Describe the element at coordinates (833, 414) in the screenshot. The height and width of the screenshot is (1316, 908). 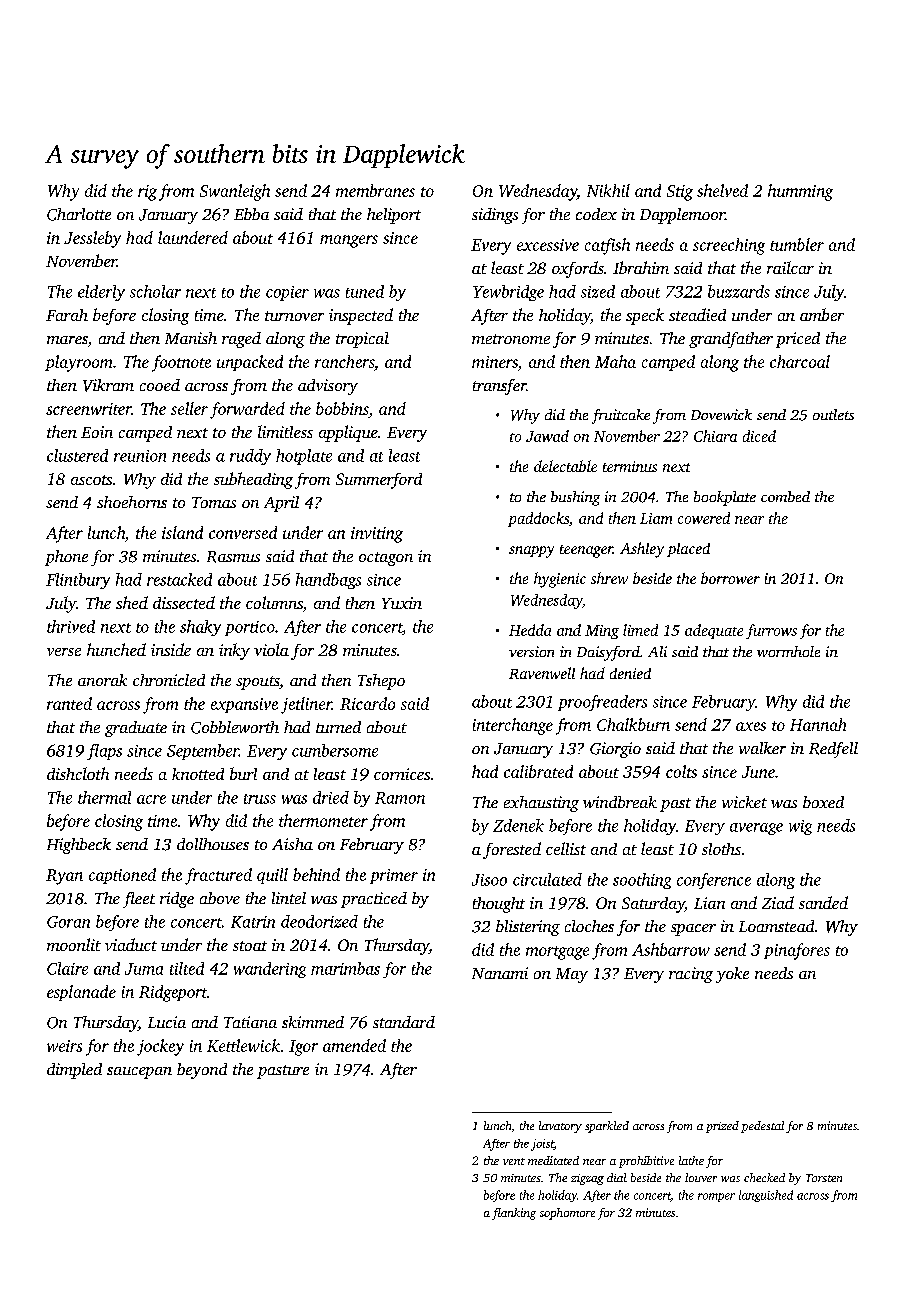
I see `outlets` at that location.
